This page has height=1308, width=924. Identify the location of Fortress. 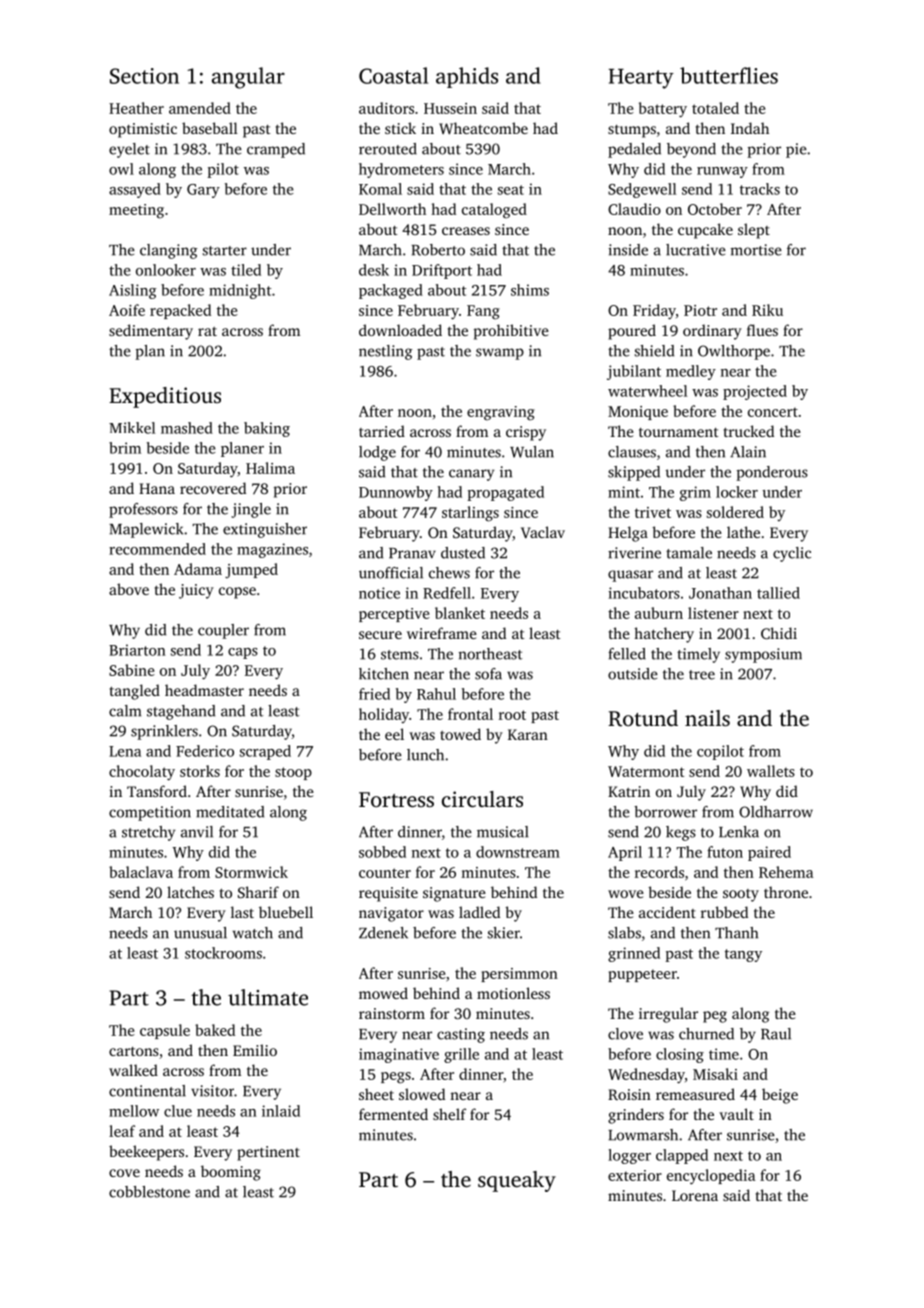
(396, 799).
